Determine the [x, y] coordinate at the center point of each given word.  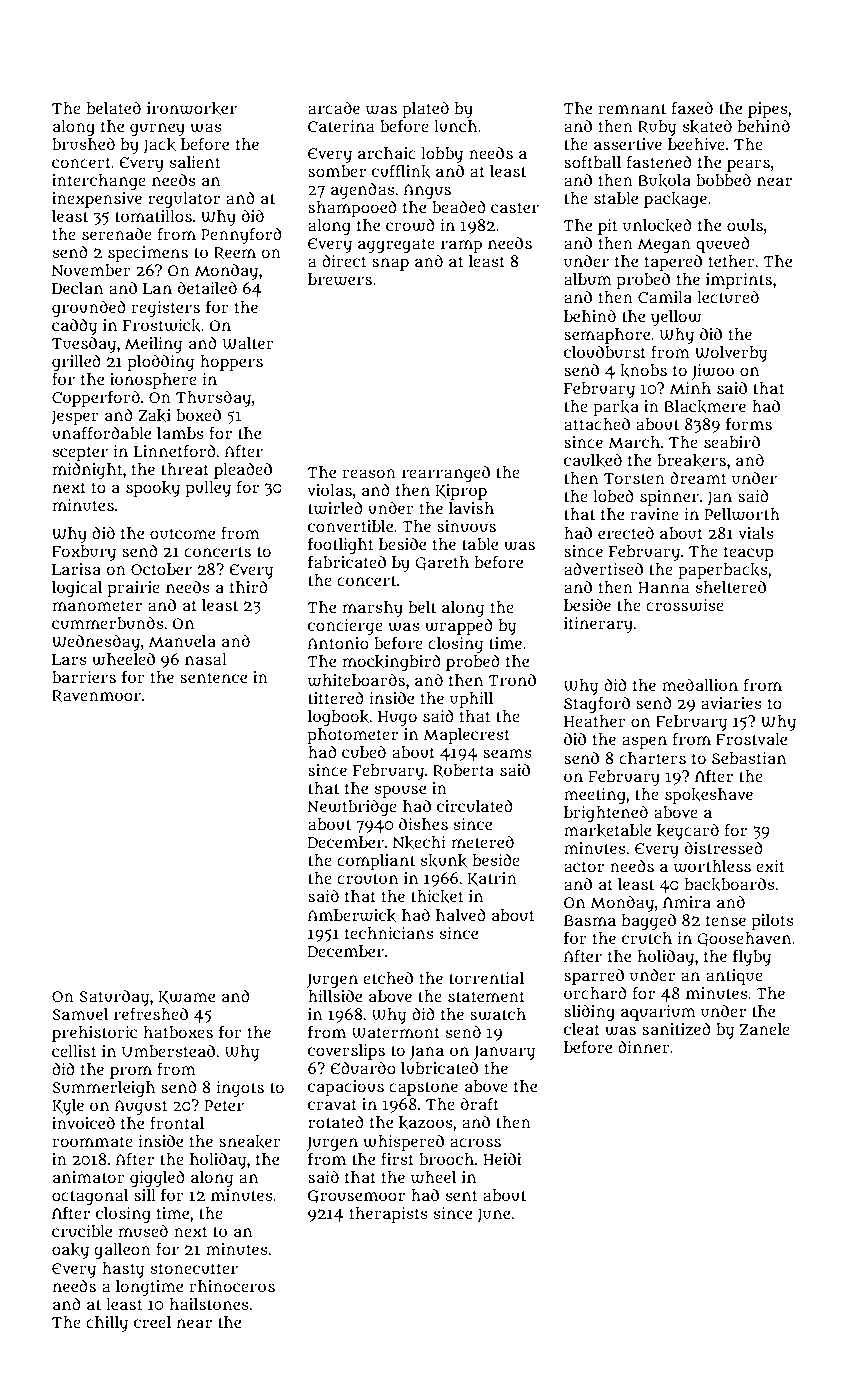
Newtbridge [352, 808]
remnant [632, 108]
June [493, 1215]
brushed [83, 144]
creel [152, 1322]
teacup [749, 553]
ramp [461, 246]
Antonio [338, 643]
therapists [389, 1215]
